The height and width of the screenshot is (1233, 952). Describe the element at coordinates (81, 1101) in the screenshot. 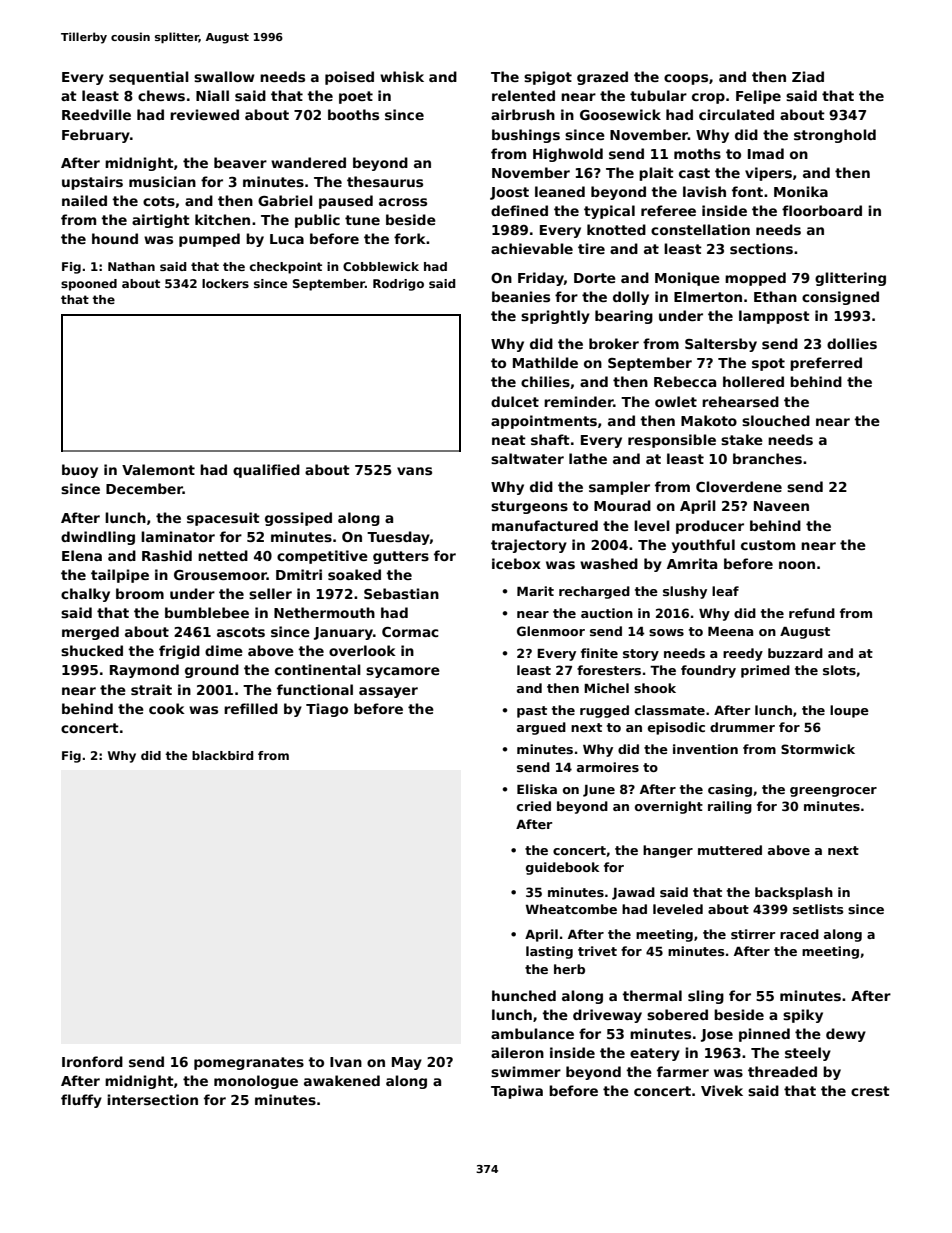

I see `fluffy` at that location.
